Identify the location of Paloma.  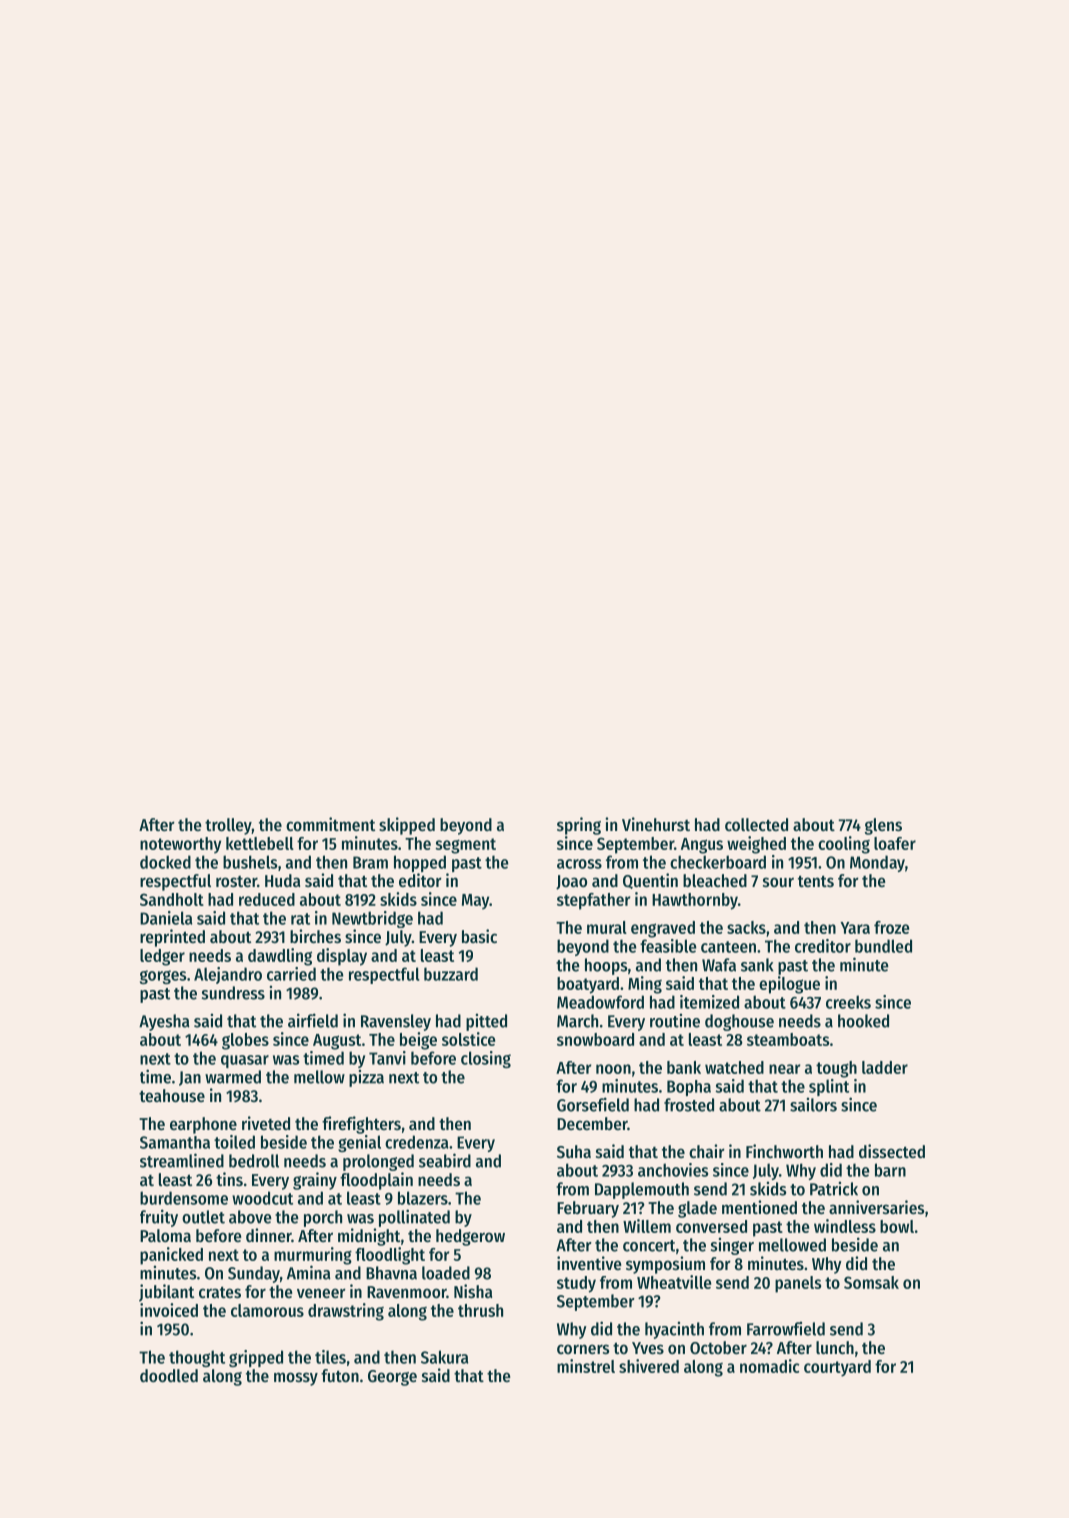
(165, 1235).
